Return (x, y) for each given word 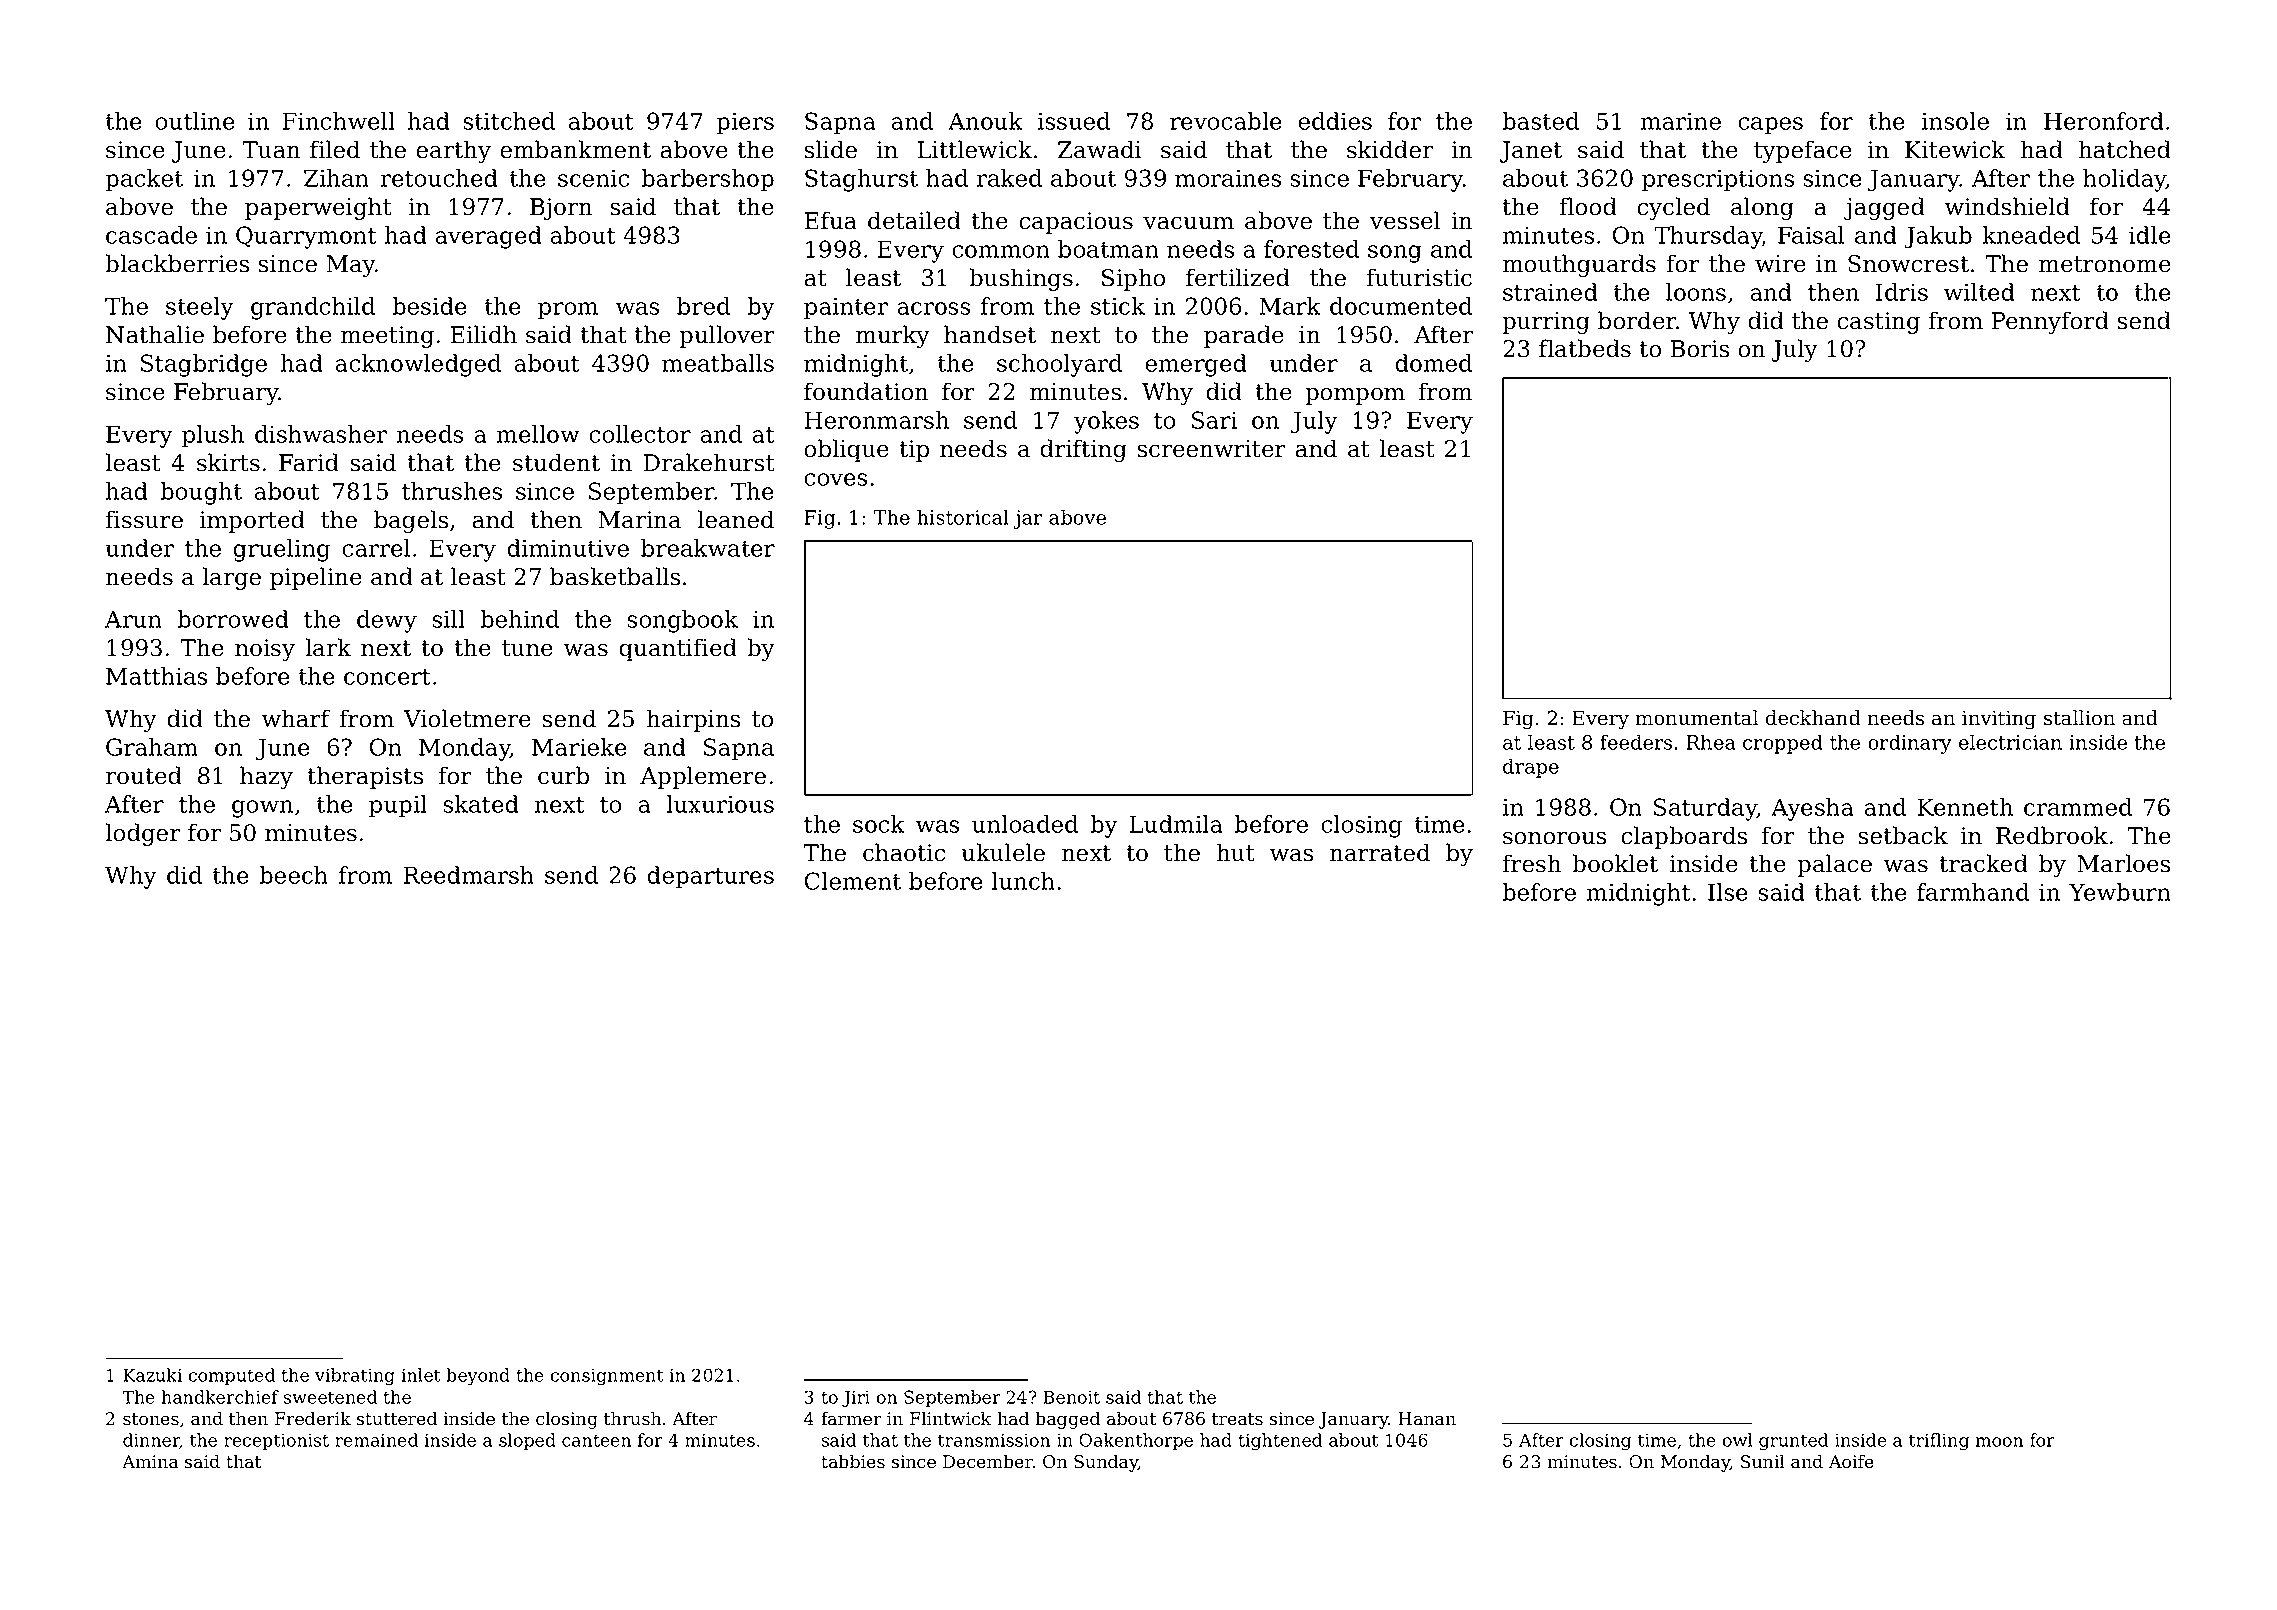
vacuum (1188, 223)
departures (710, 877)
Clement (853, 881)
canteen (596, 1440)
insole (1955, 121)
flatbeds (1585, 348)
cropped (1783, 744)
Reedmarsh (469, 875)
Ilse (1728, 892)
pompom (1355, 396)
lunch (1023, 881)
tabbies (853, 1461)
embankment (575, 149)
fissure (144, 519)
